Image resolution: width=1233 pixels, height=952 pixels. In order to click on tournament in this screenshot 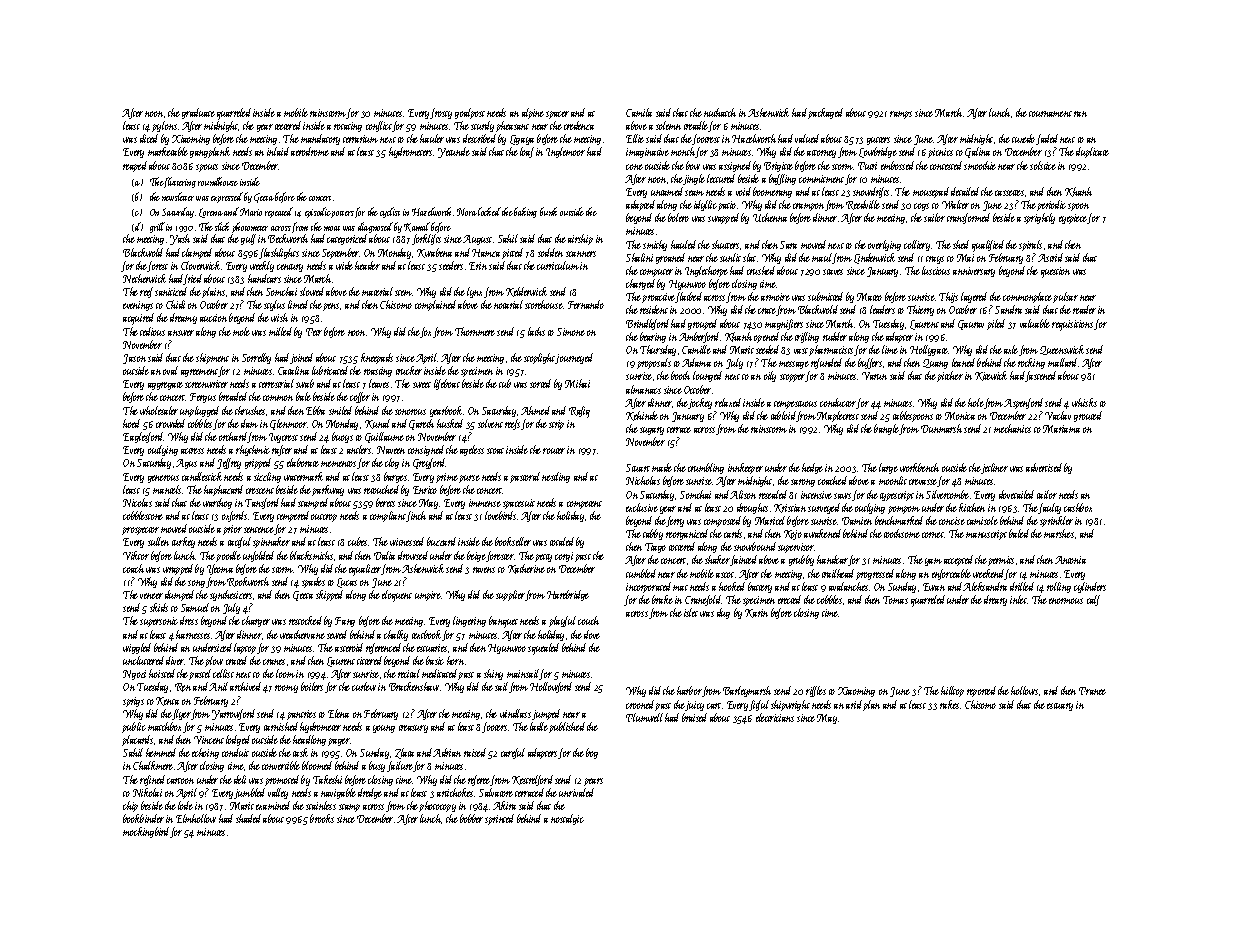, I will do `click(1050, 114)`.
